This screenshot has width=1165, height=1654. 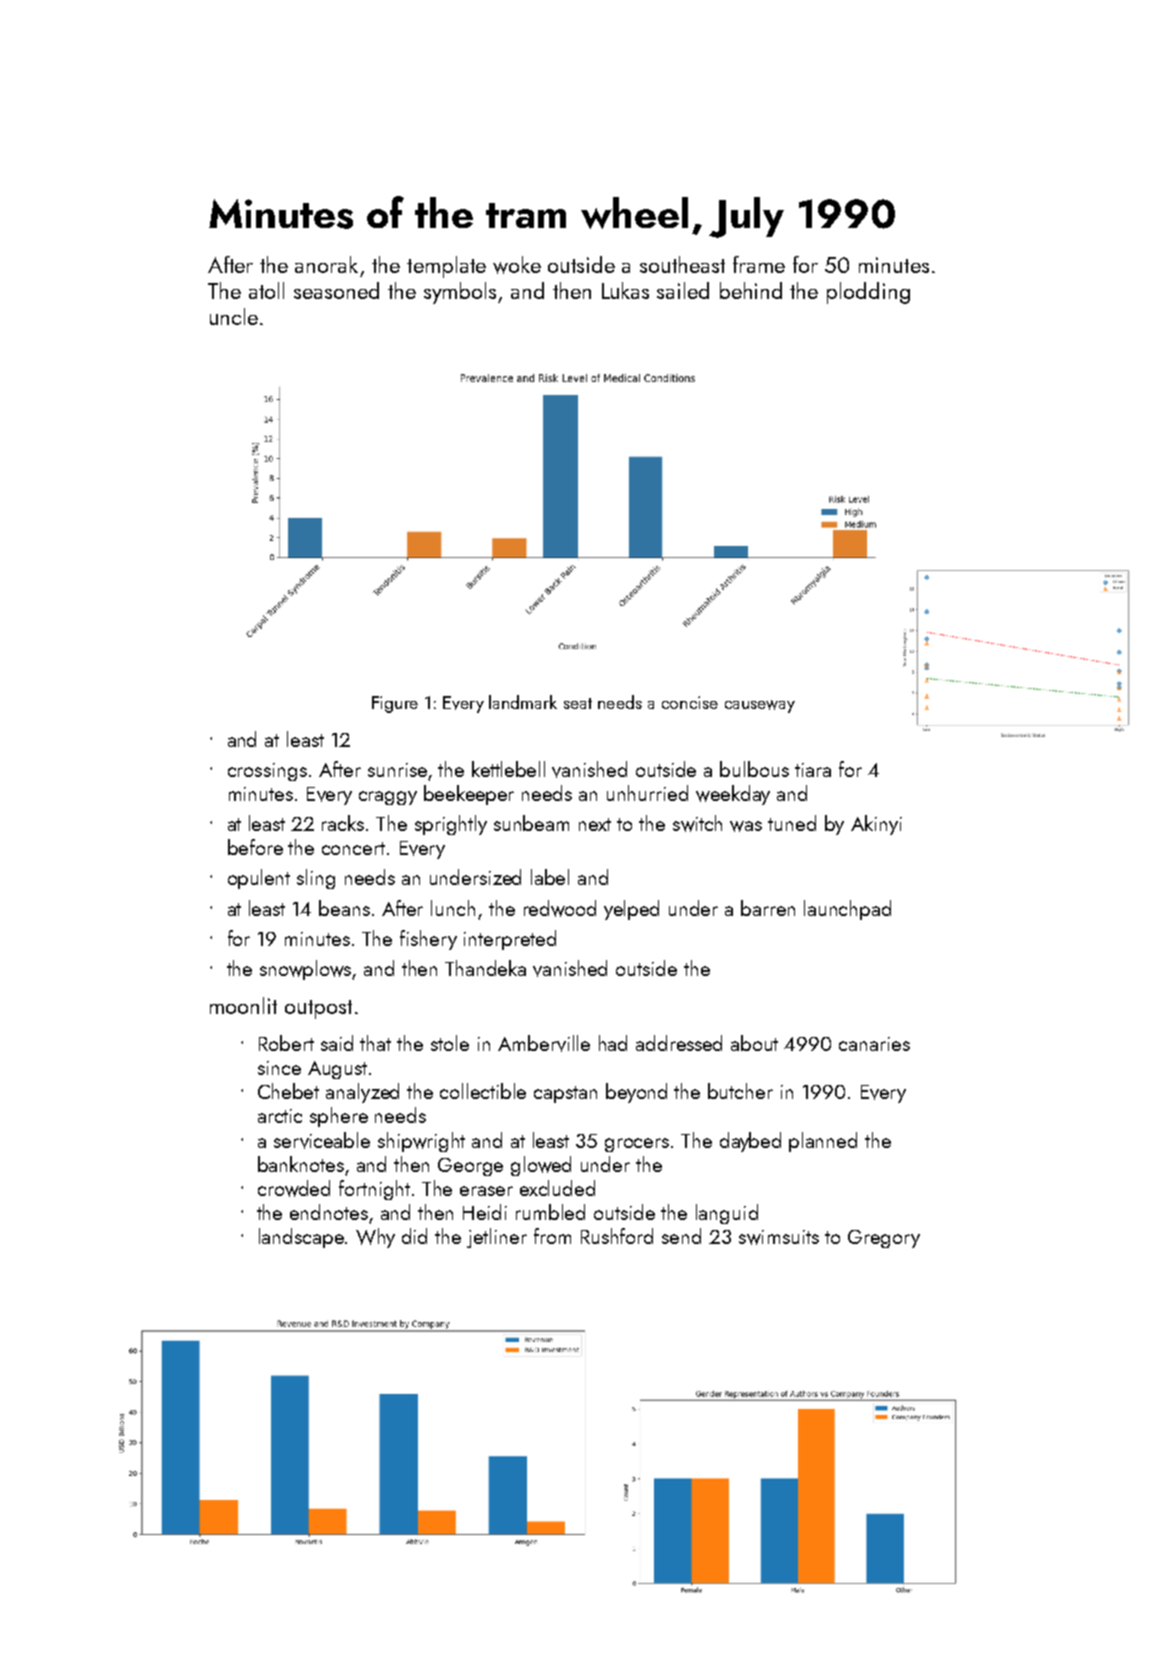 I want to click on Figure, so click(x=395, y=704).
